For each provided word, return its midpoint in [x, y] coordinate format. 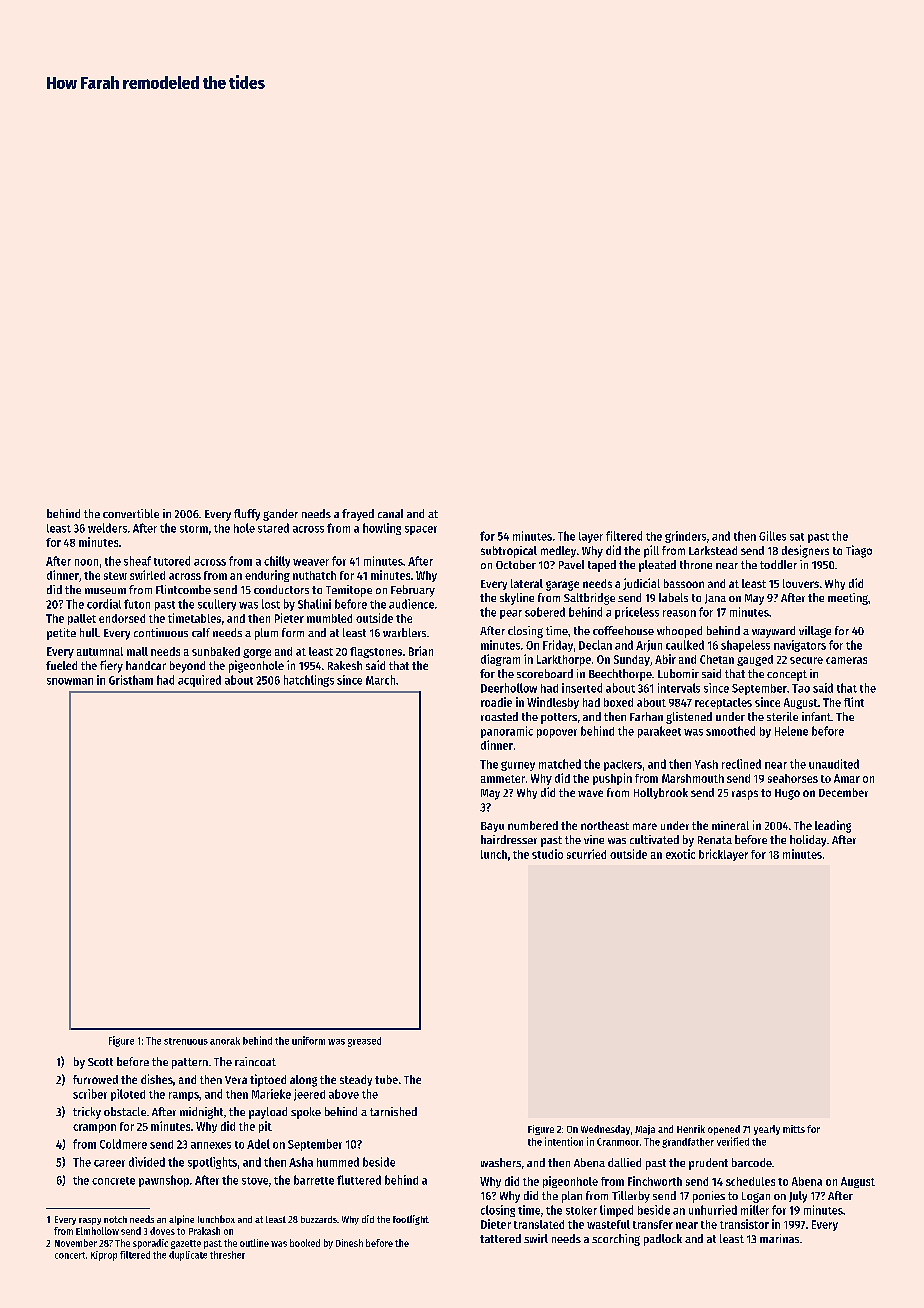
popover [557, 733]
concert [70, 1255]
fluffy [247, 515]
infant [816, 716]
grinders [685, 537]
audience [411, 604]
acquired [199, 681]
